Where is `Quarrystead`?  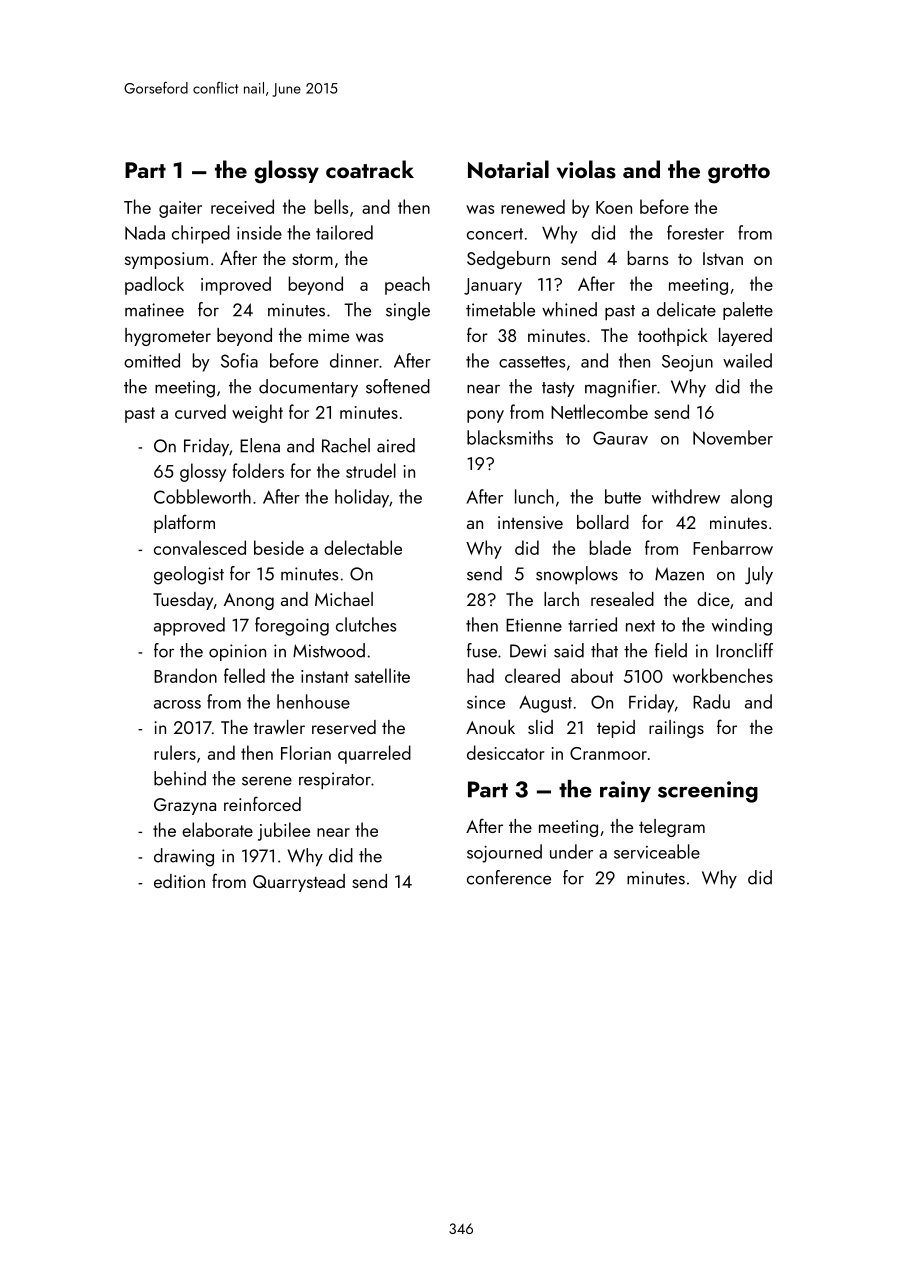
Quarrystead is located at coordinates (299, 883).
